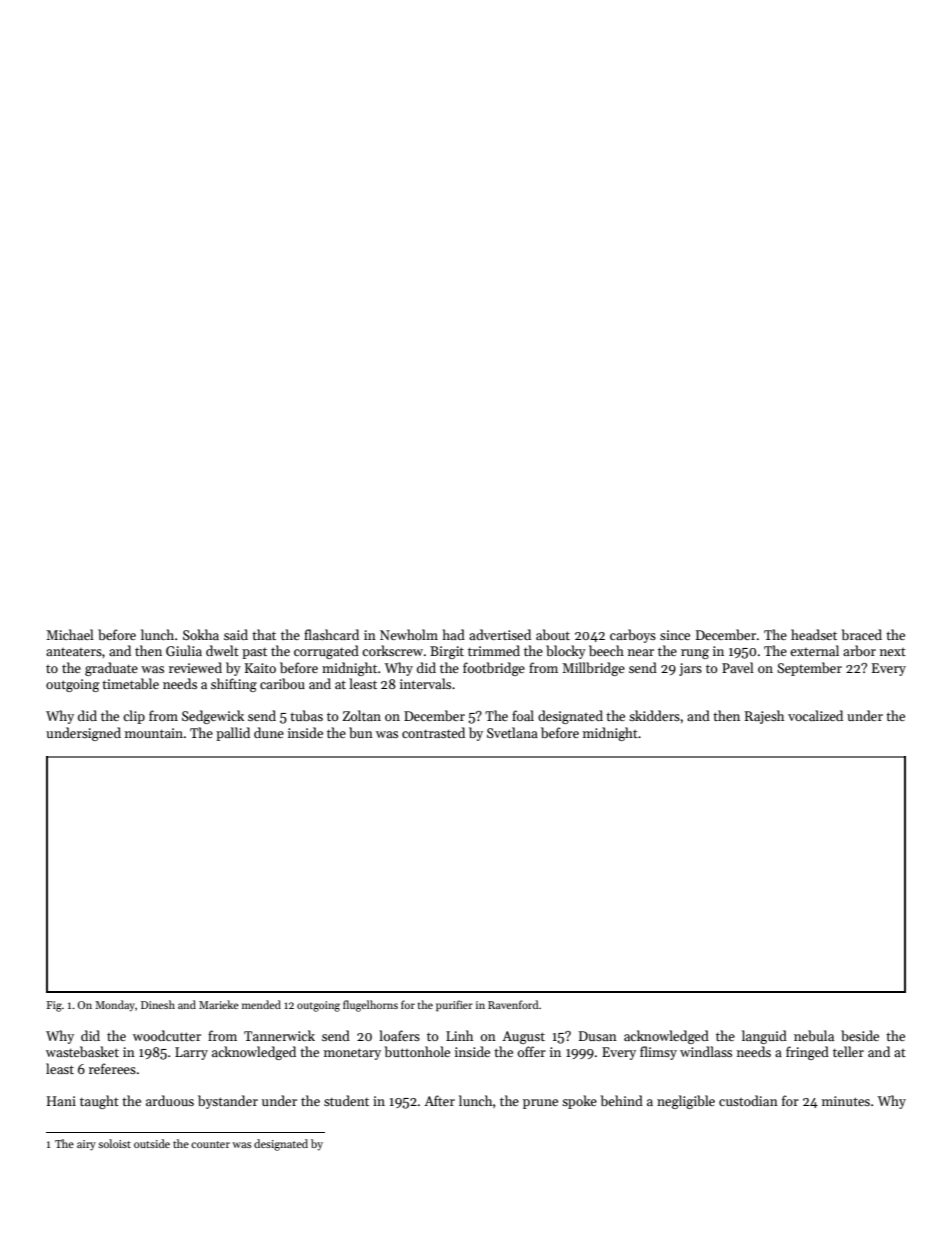 Image resolution: width=952 pixels, height=1233 pixels. What do you see at coordinates (814, 634) in the document?
I see `headset` at bounding box center [814, 634].
